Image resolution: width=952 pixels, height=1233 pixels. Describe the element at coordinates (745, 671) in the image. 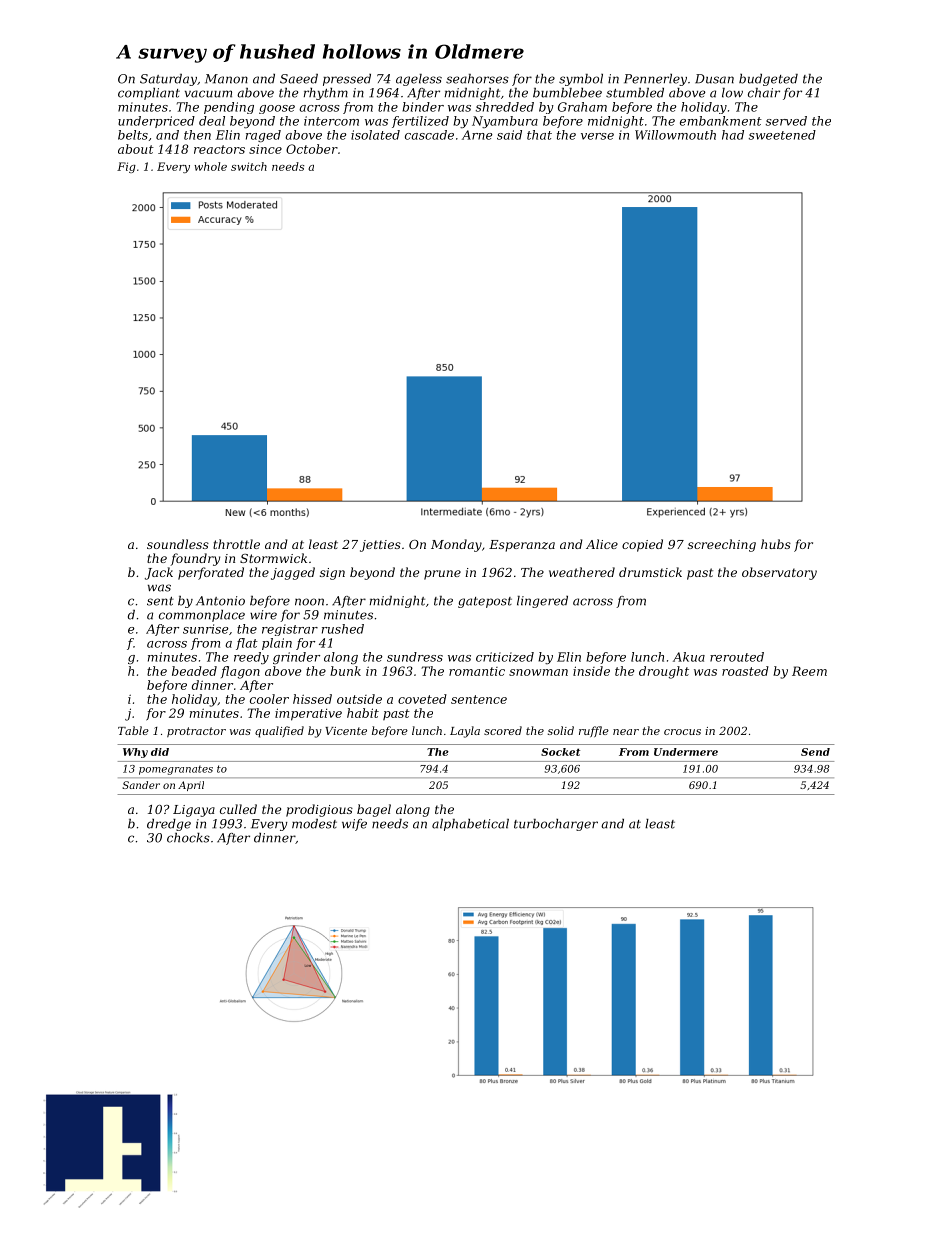

I see `roasted` at that location.
